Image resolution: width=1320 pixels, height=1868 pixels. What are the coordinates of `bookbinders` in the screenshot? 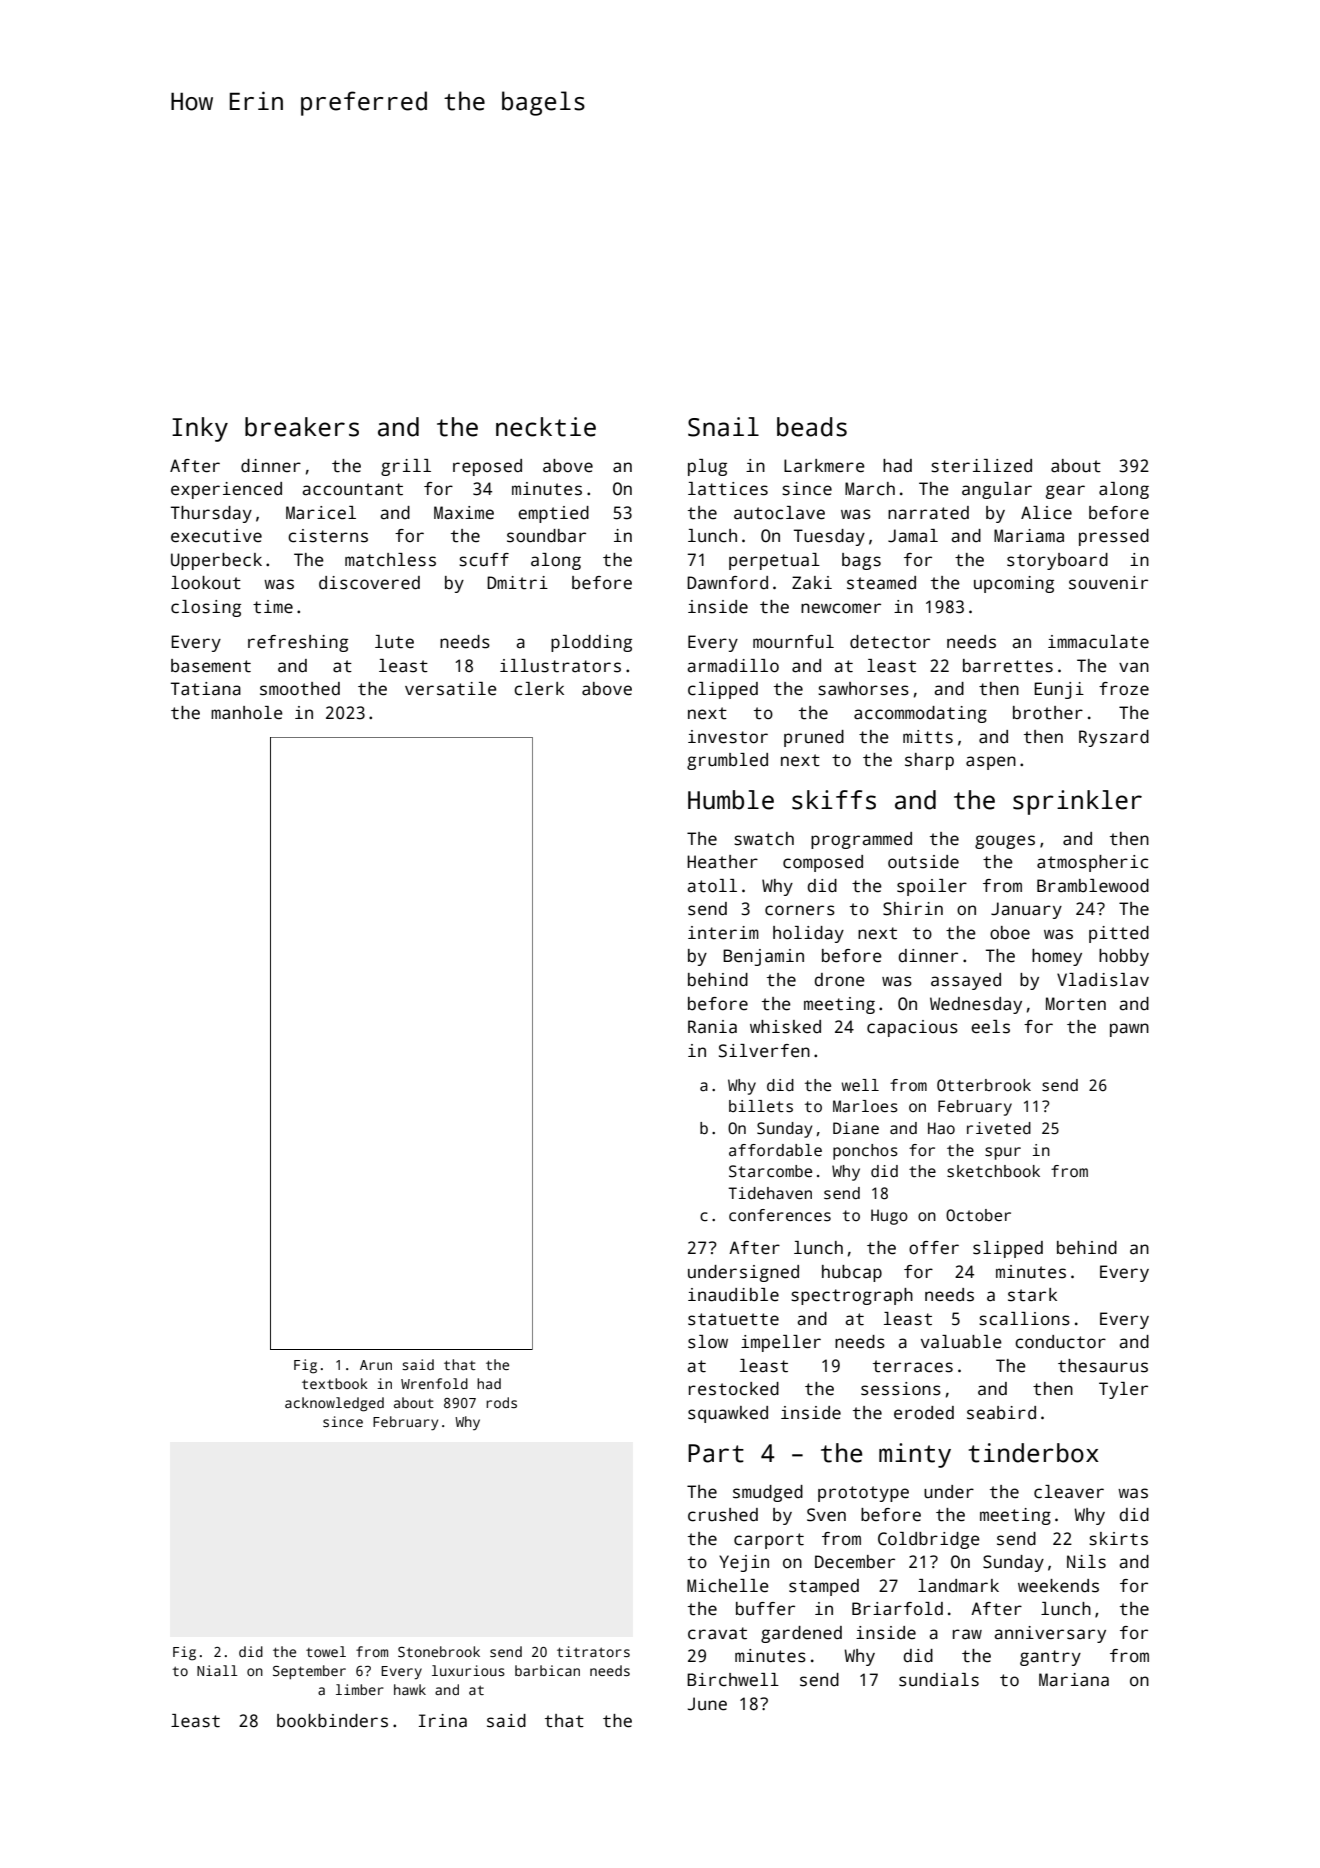 It's located at (332, 1721).
